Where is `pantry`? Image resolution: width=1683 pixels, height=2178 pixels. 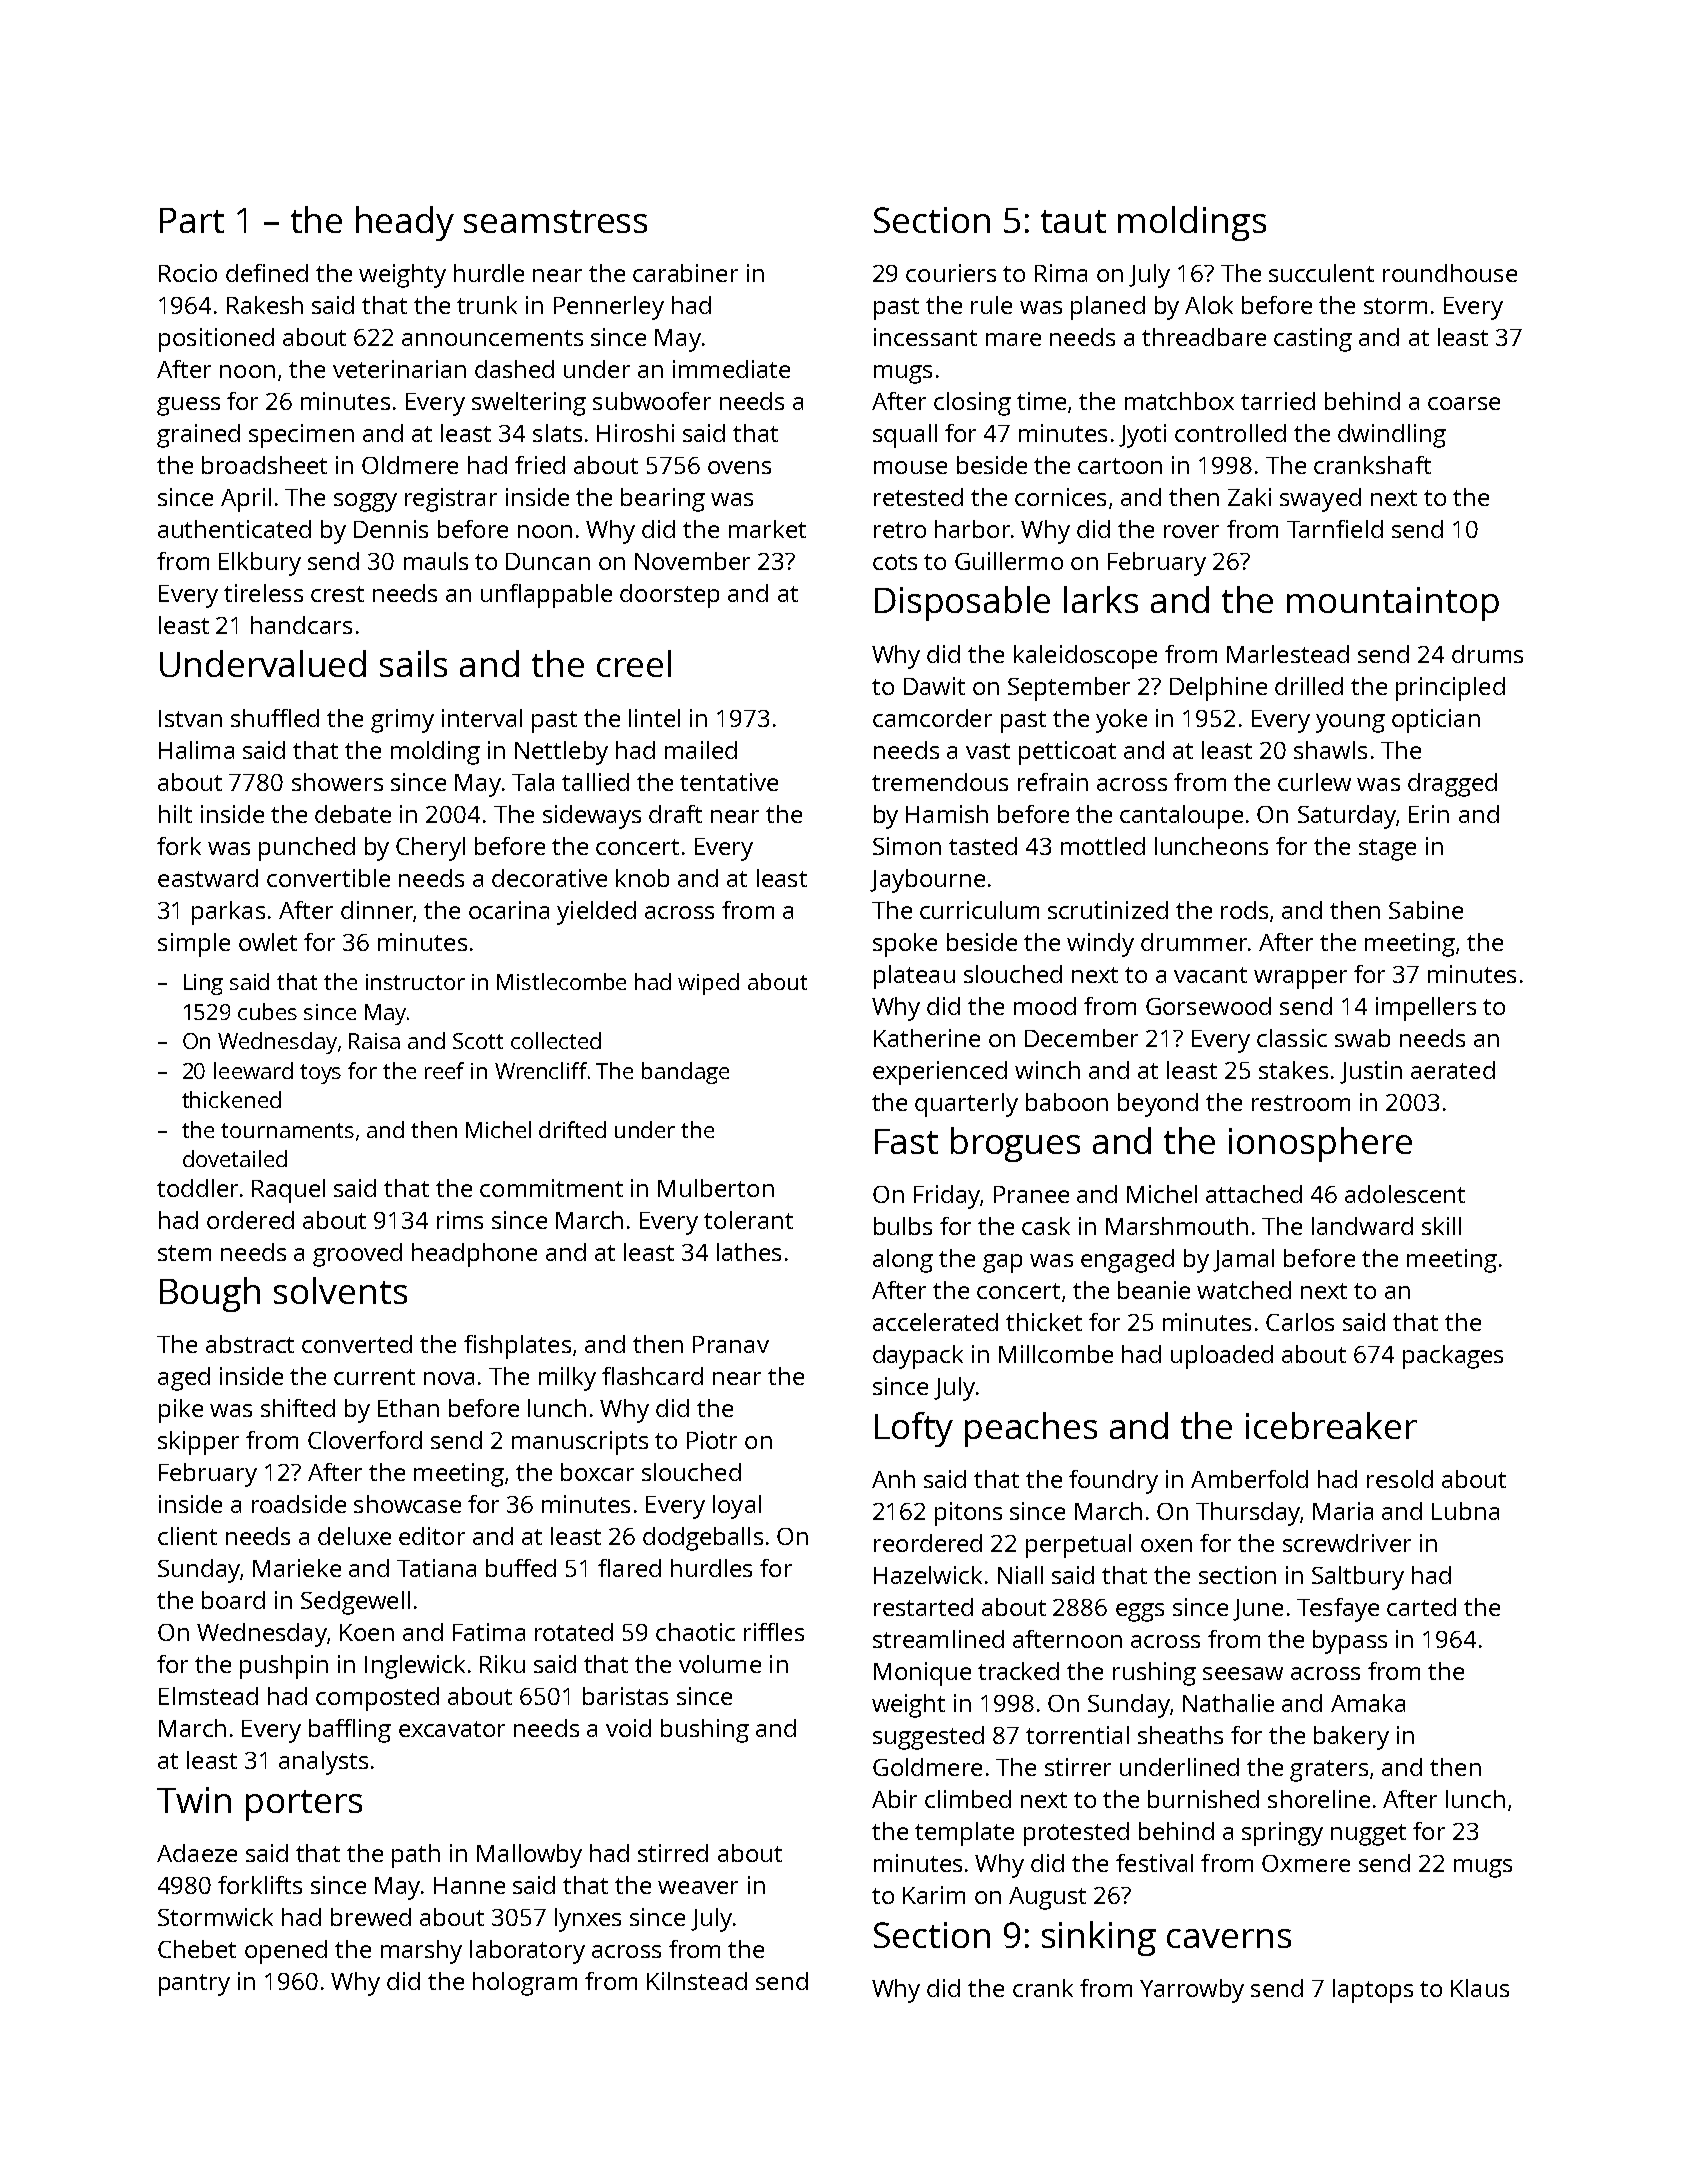
pantry is located at coordinates (194, 1985).
